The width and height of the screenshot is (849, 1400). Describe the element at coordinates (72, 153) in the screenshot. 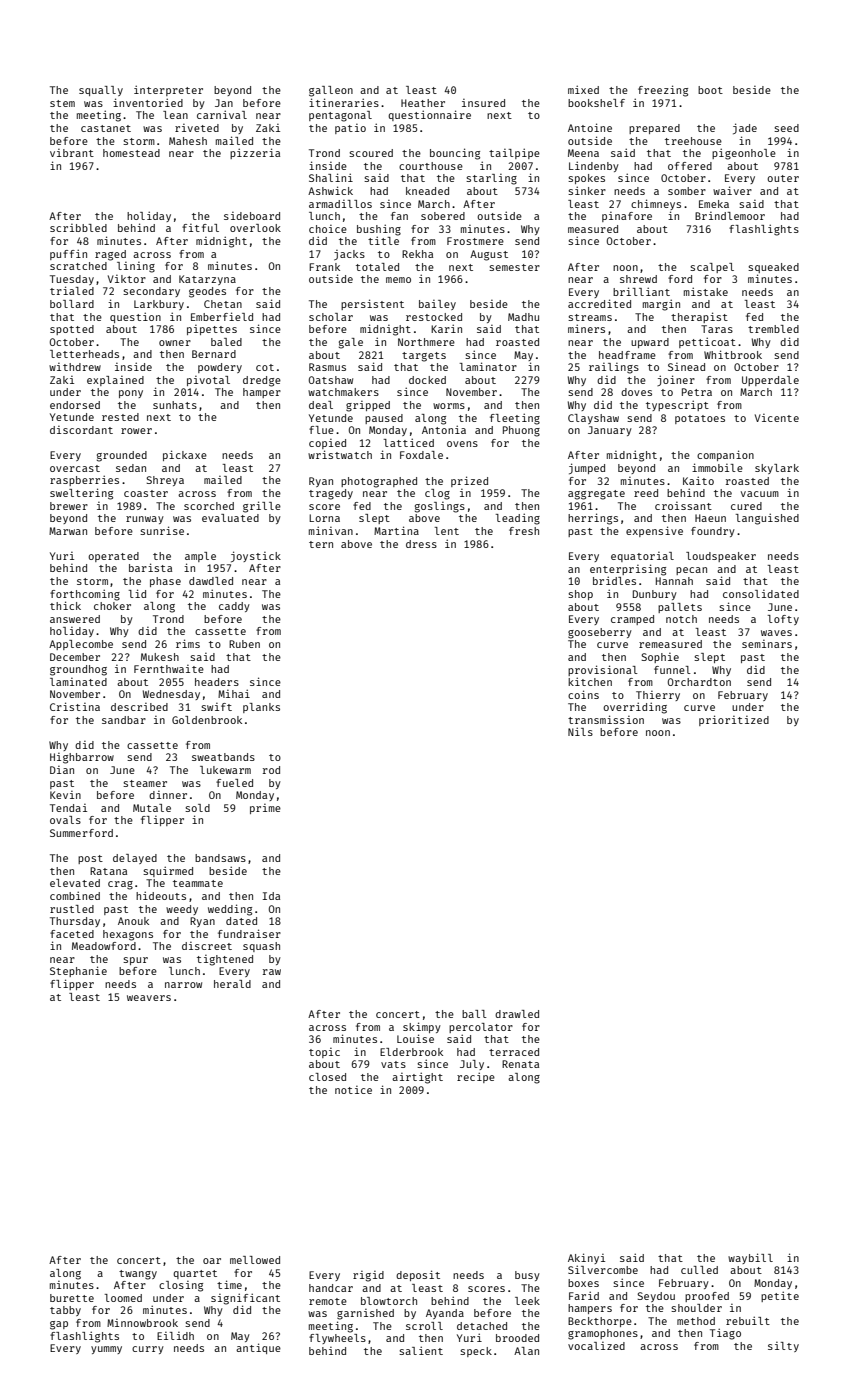

I see `vibrant` at that location.
